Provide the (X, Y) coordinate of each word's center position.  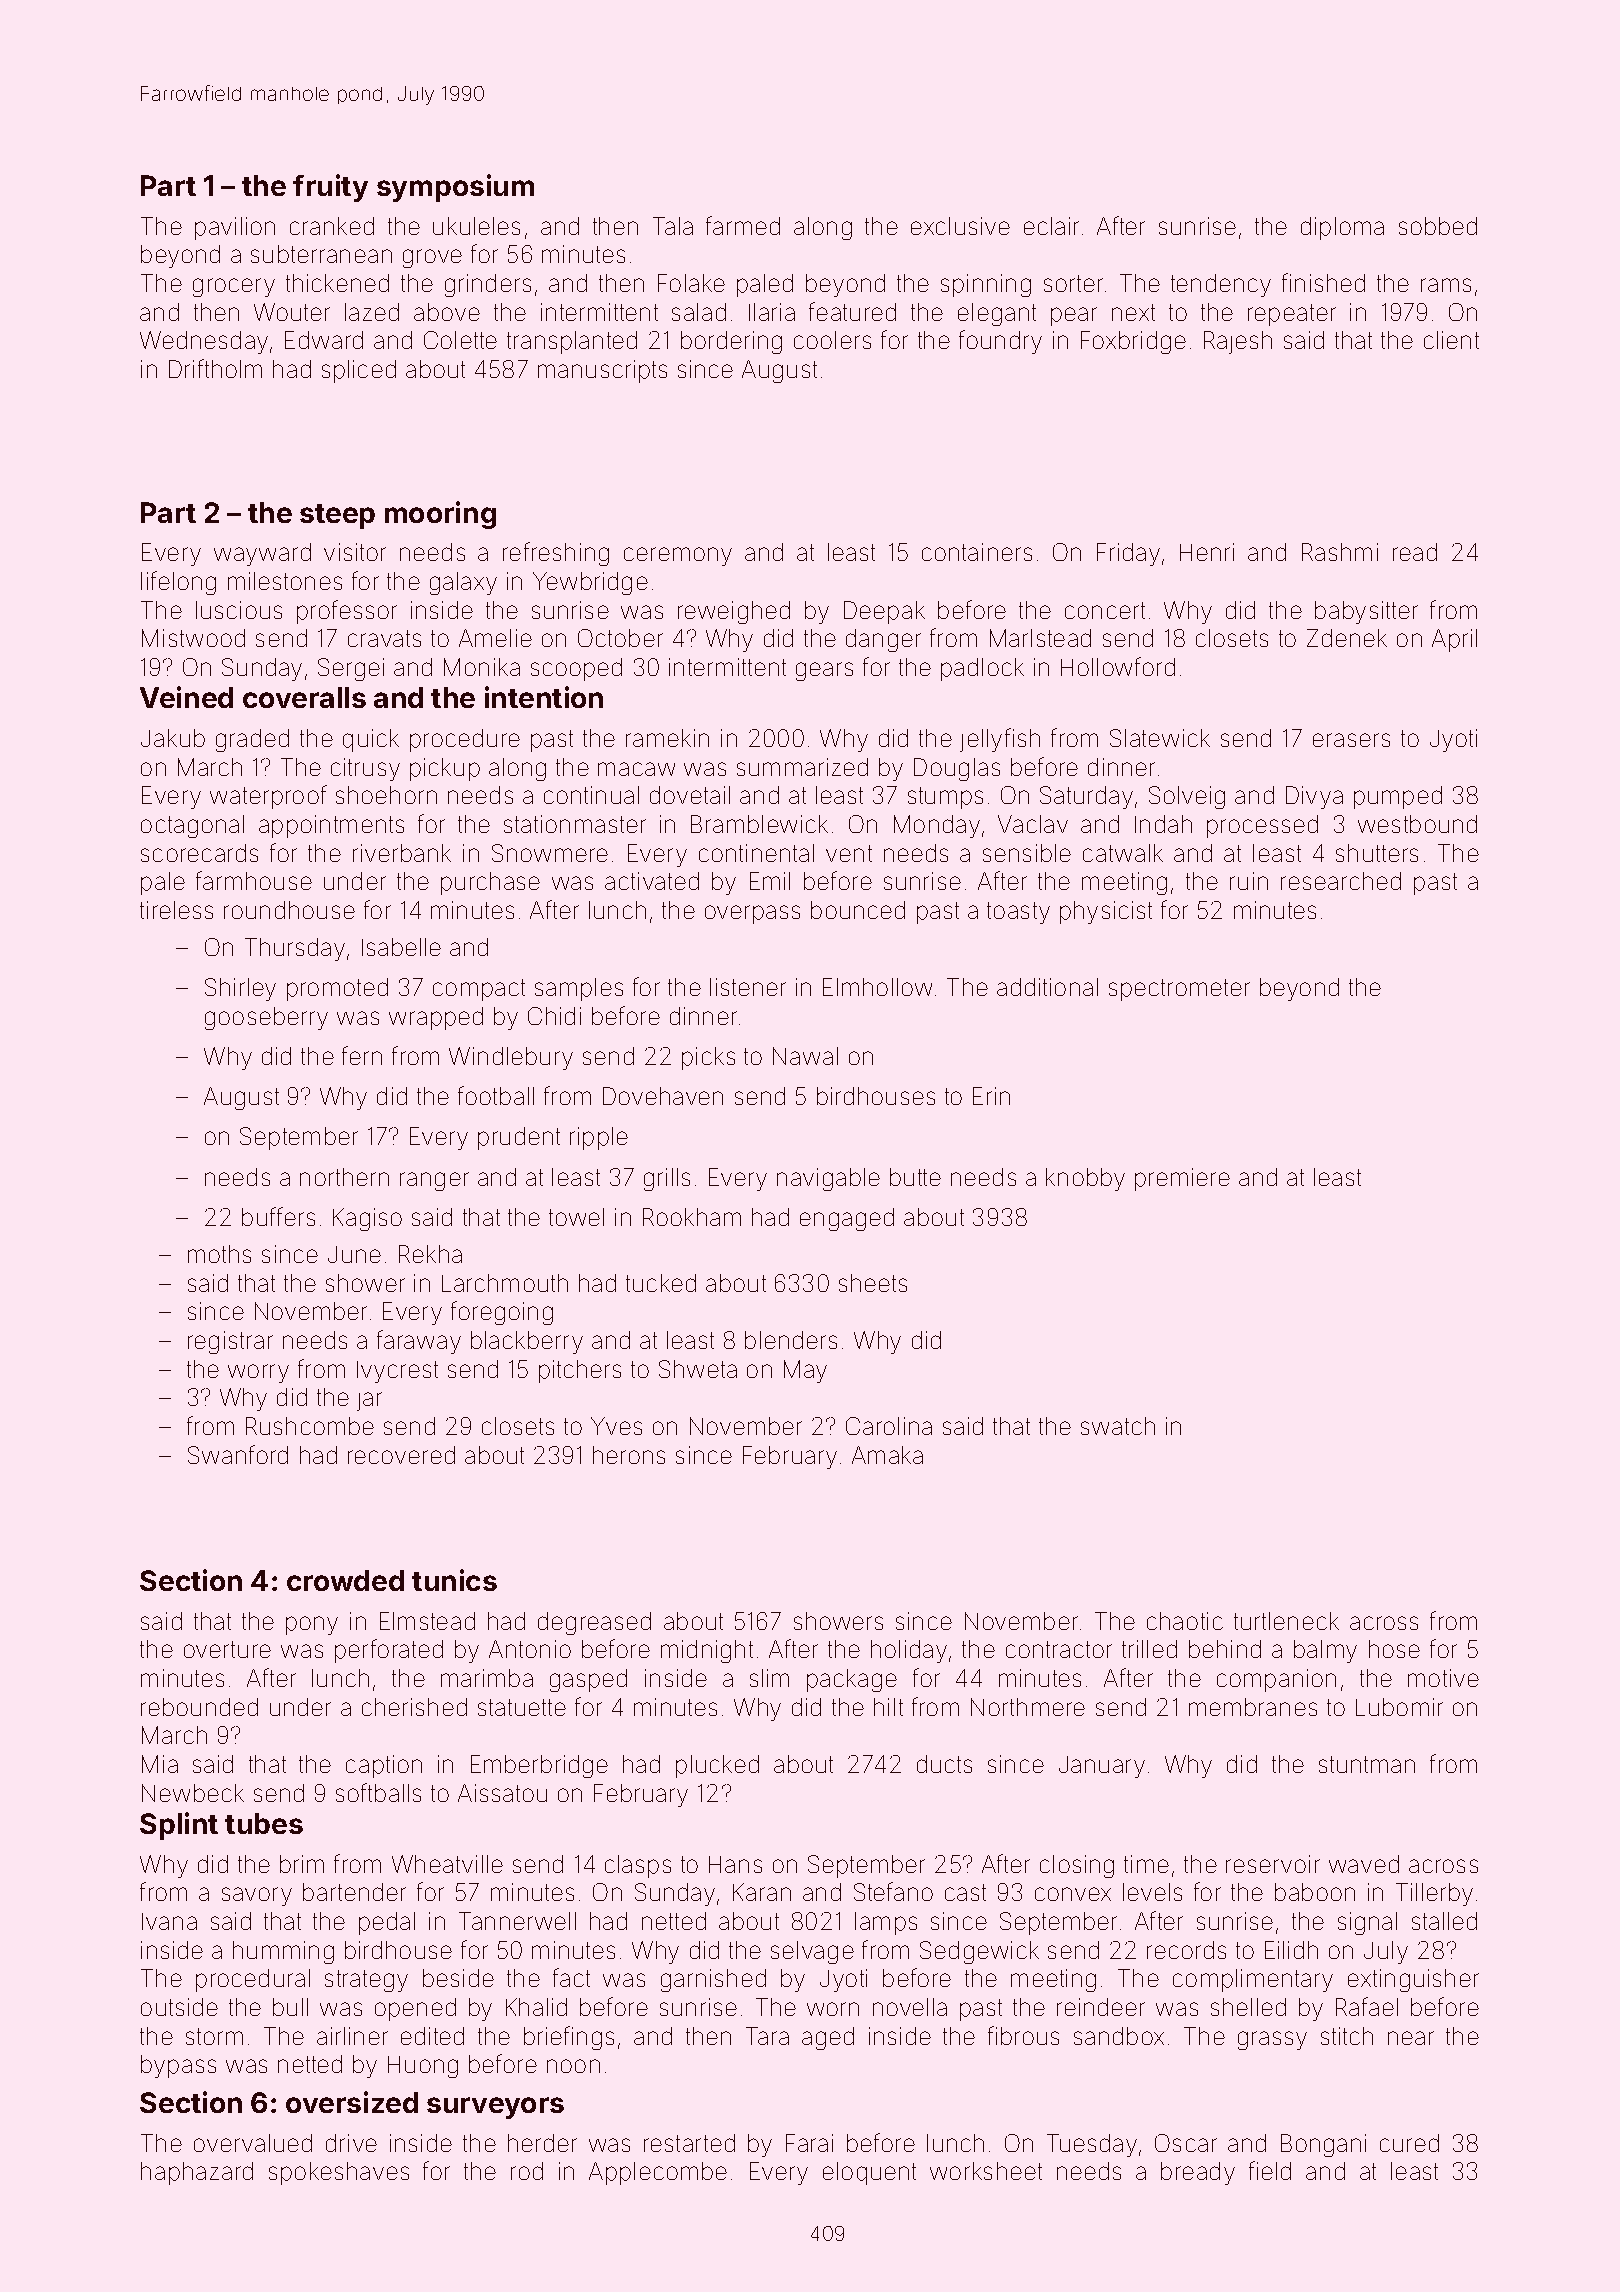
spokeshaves (339, 2173)
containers (977, 552)
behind (1225, 1649)
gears (824, 671)
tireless (176, 910)
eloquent (869, 2173)
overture (227, 1649)
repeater (1292, 315)
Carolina (889, 1426)
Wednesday (204, 342)
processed (1262, 826)
